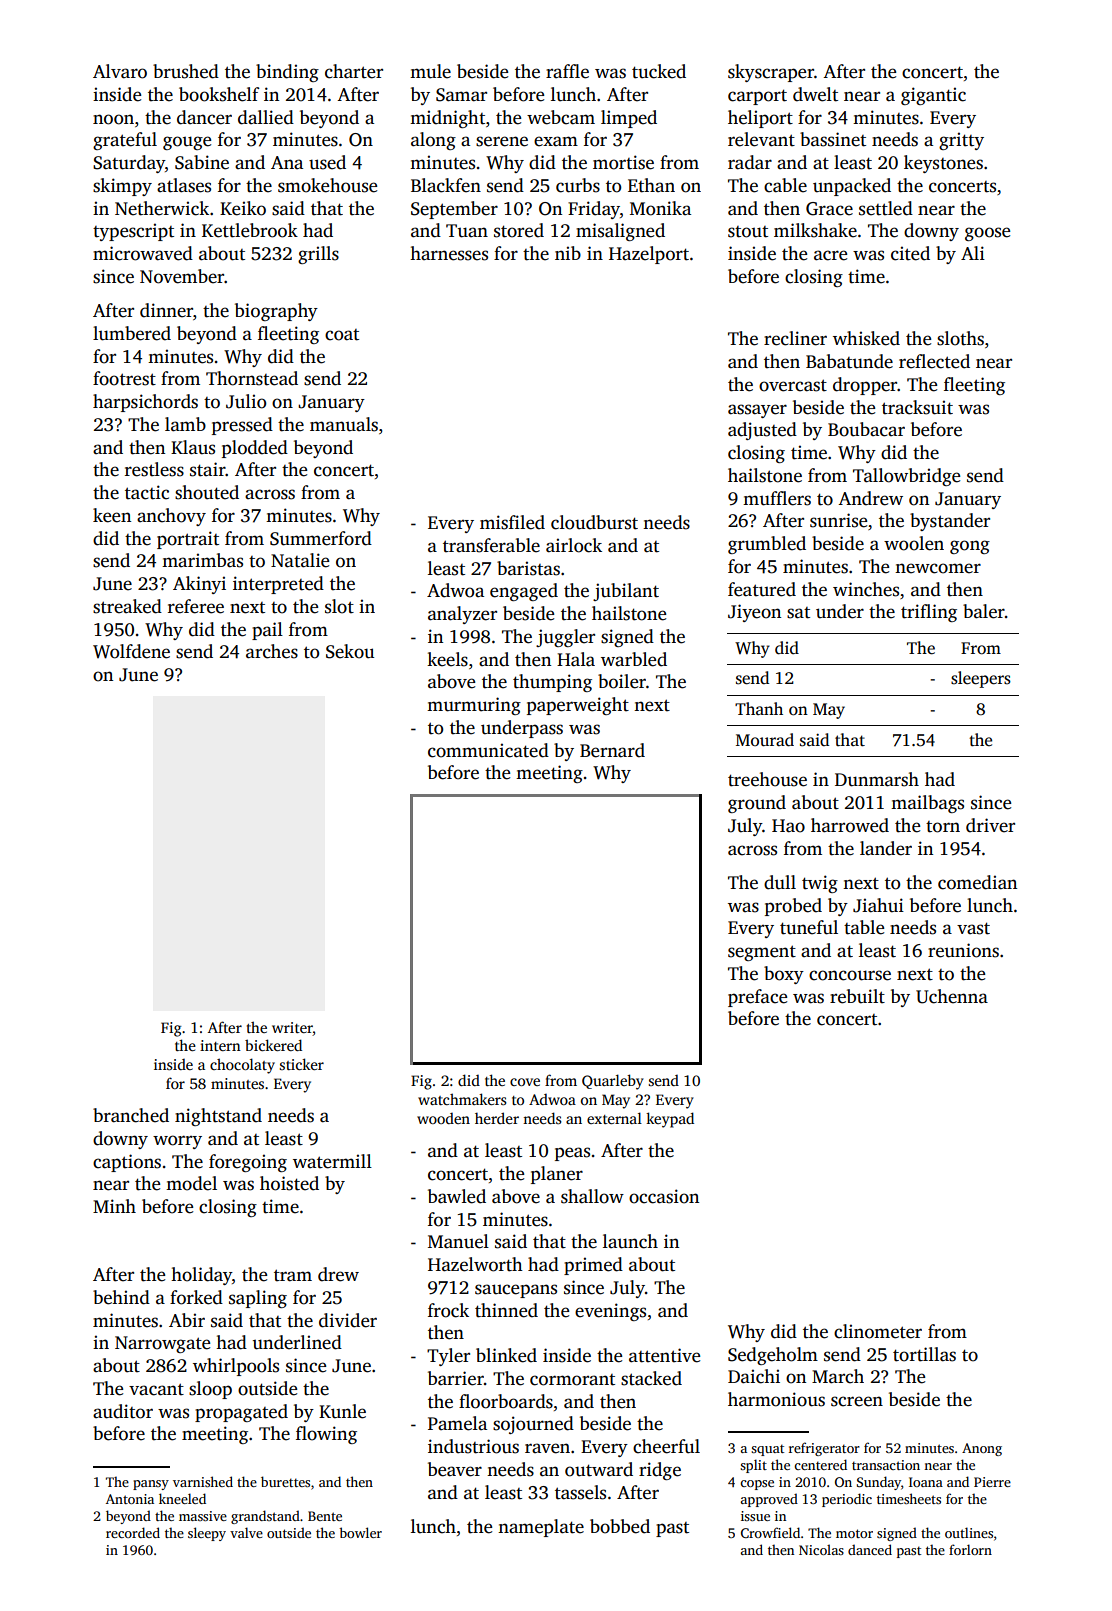 Image resolution: width=1112 pixels, height=1611 pixels. I want to click on herder, so click(497, 1118).
